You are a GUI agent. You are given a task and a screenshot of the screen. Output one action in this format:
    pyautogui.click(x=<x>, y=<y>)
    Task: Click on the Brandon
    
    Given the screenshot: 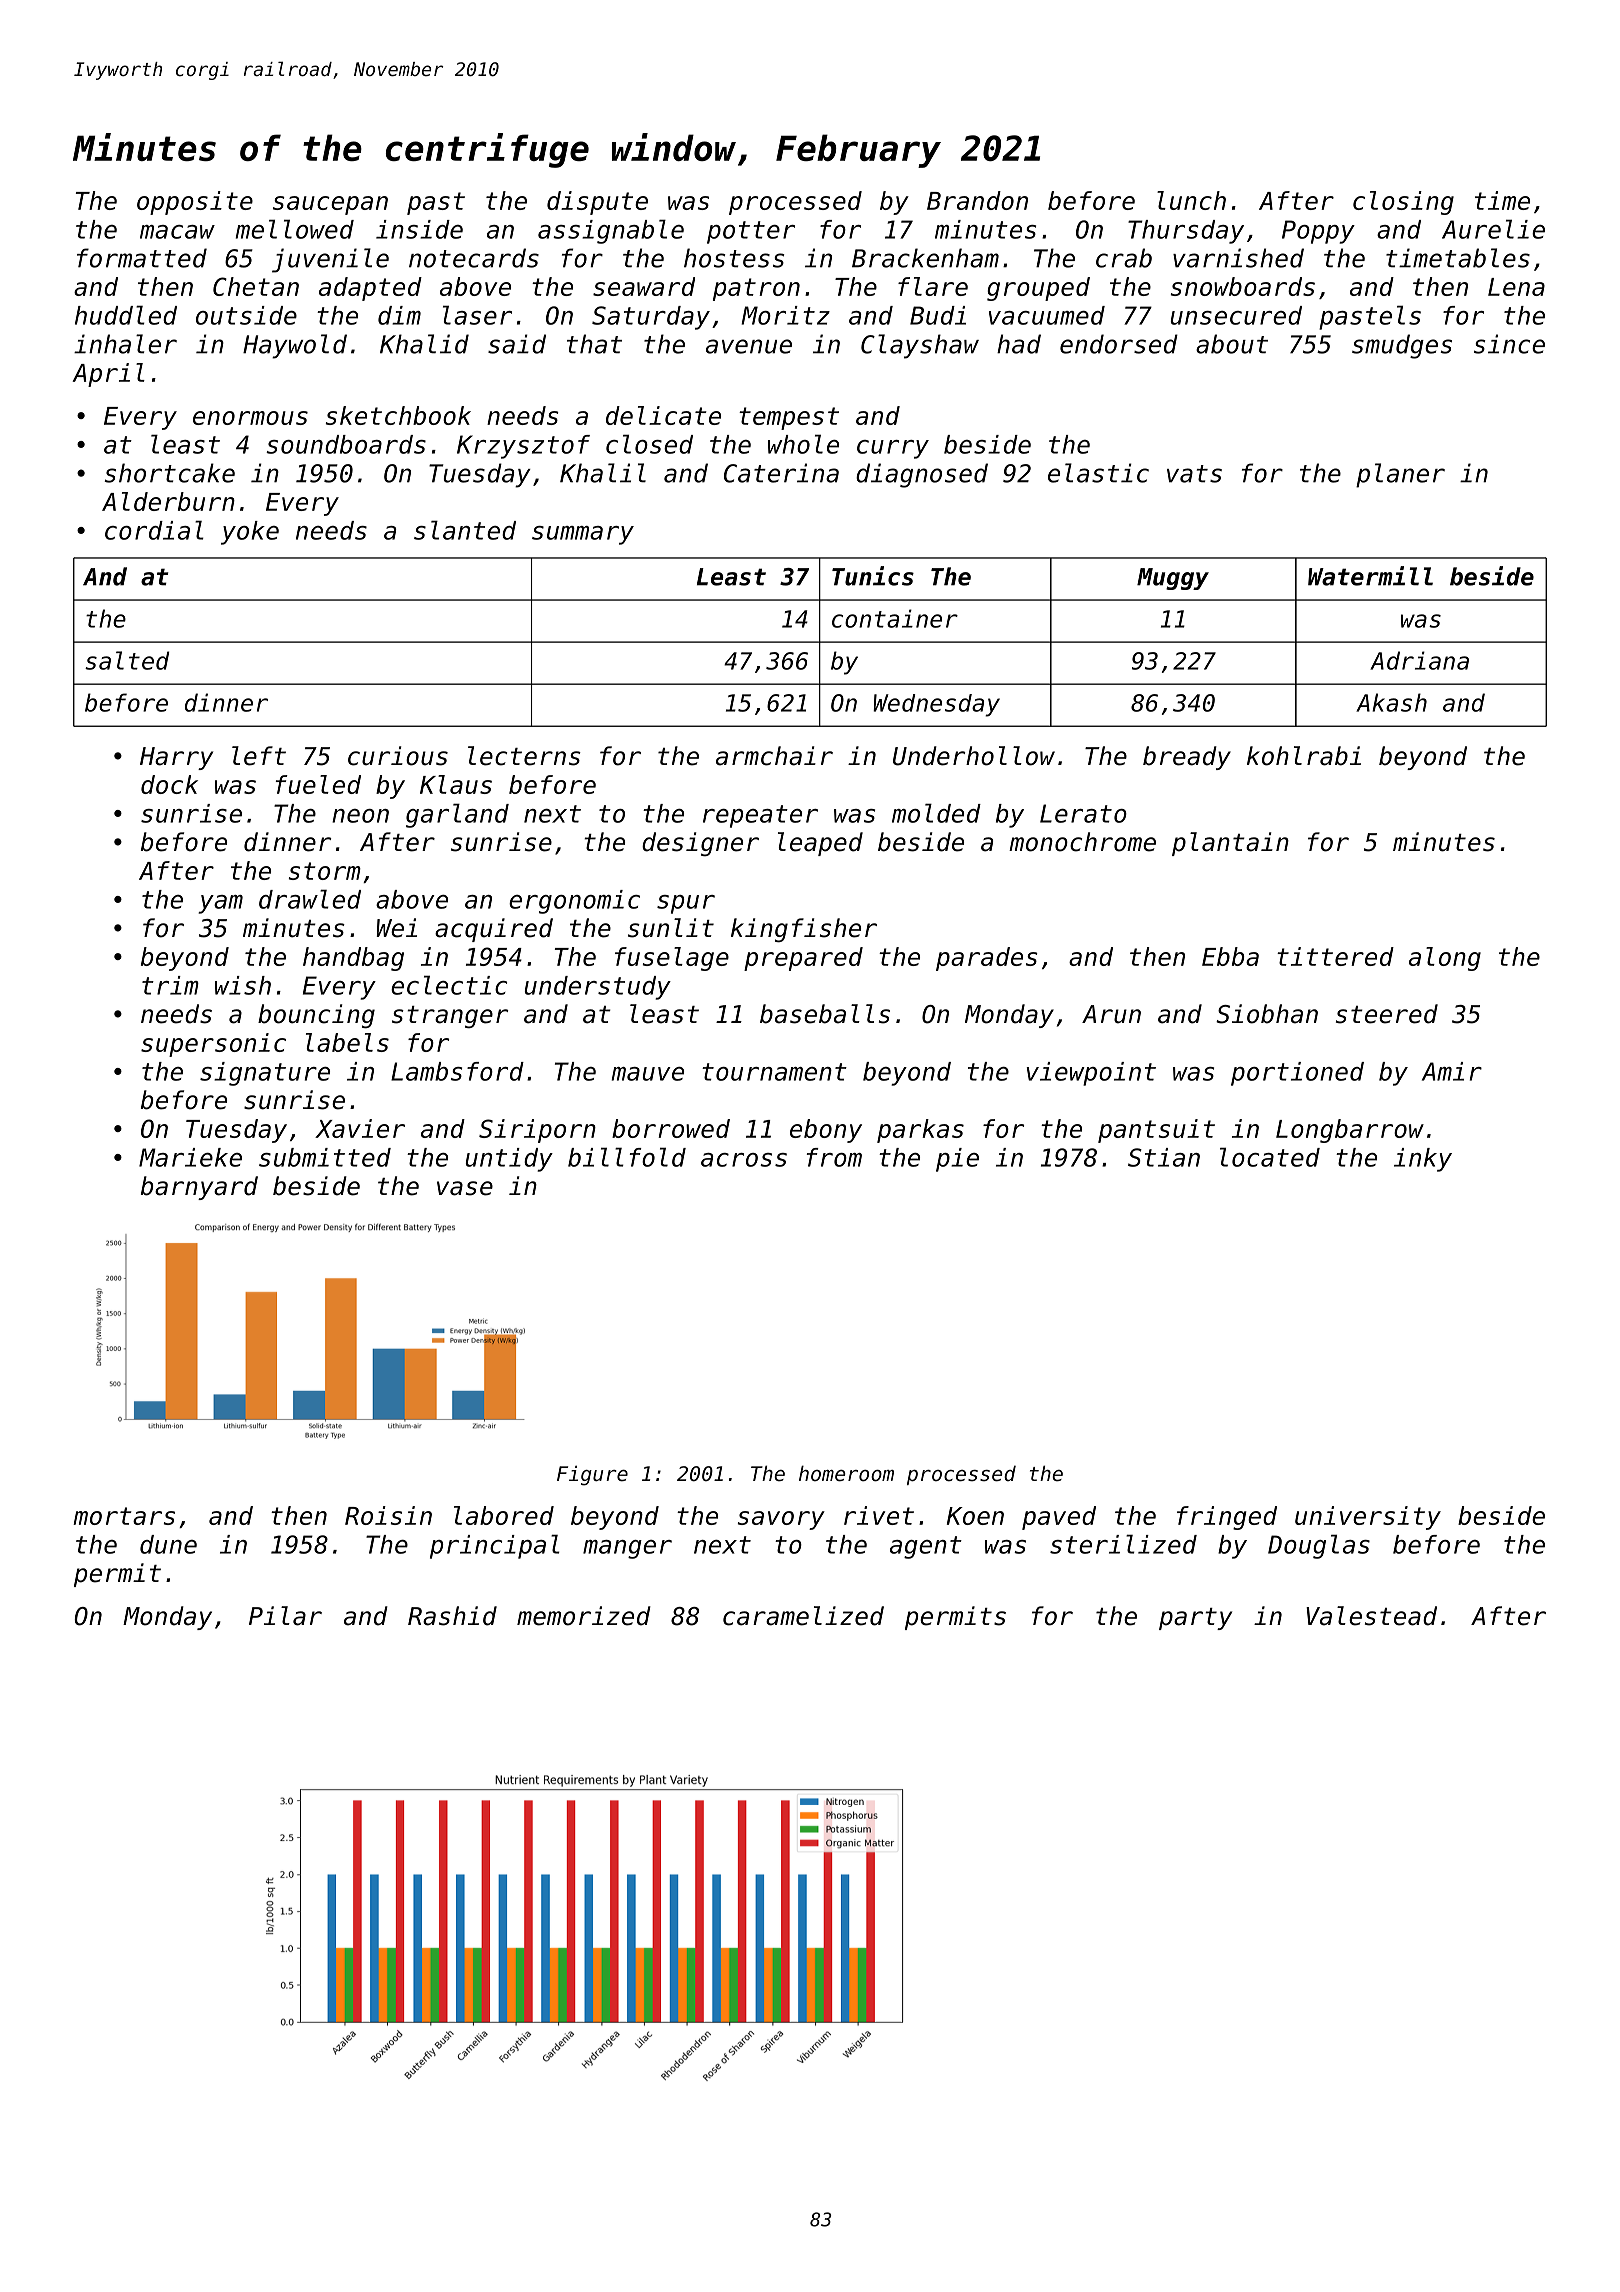 What is the action you would take?
    pyautogui.click(x=977, y=200)
